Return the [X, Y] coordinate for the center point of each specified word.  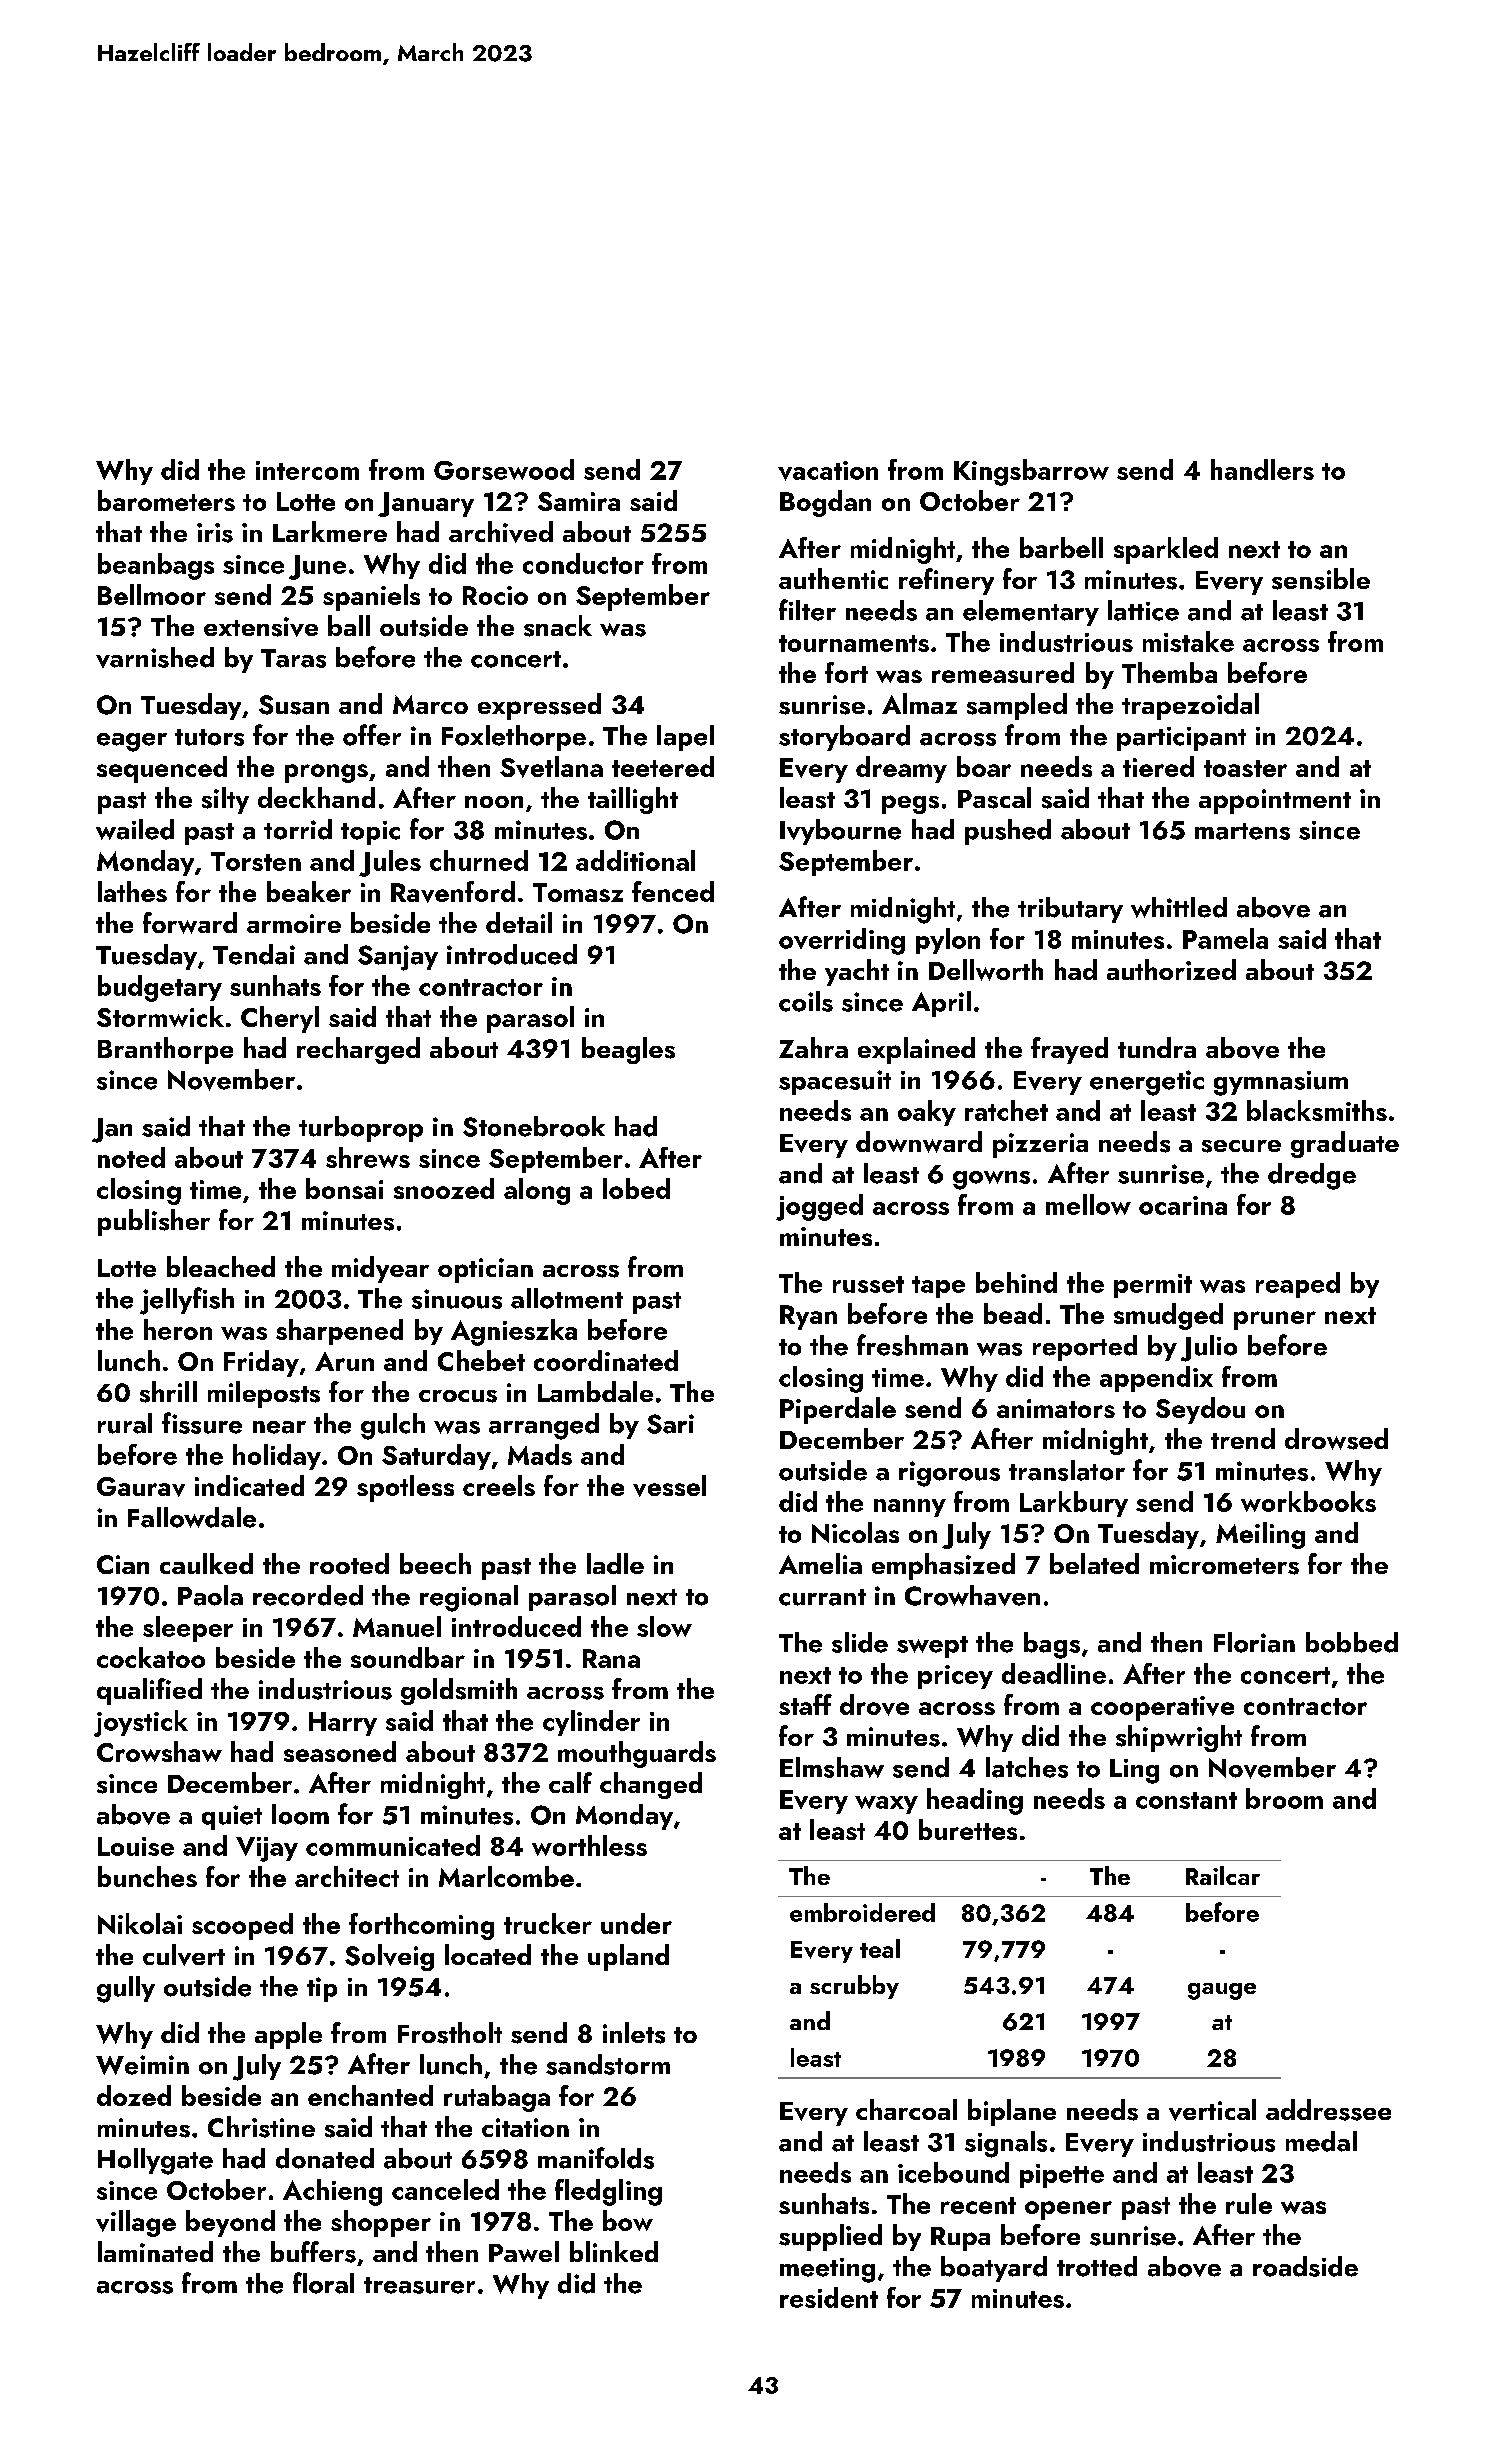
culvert [184, 1955]
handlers [1262, 469]
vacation [828, 471]
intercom [307, 470]
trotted [1097, 2266]
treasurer [419, 2285]
